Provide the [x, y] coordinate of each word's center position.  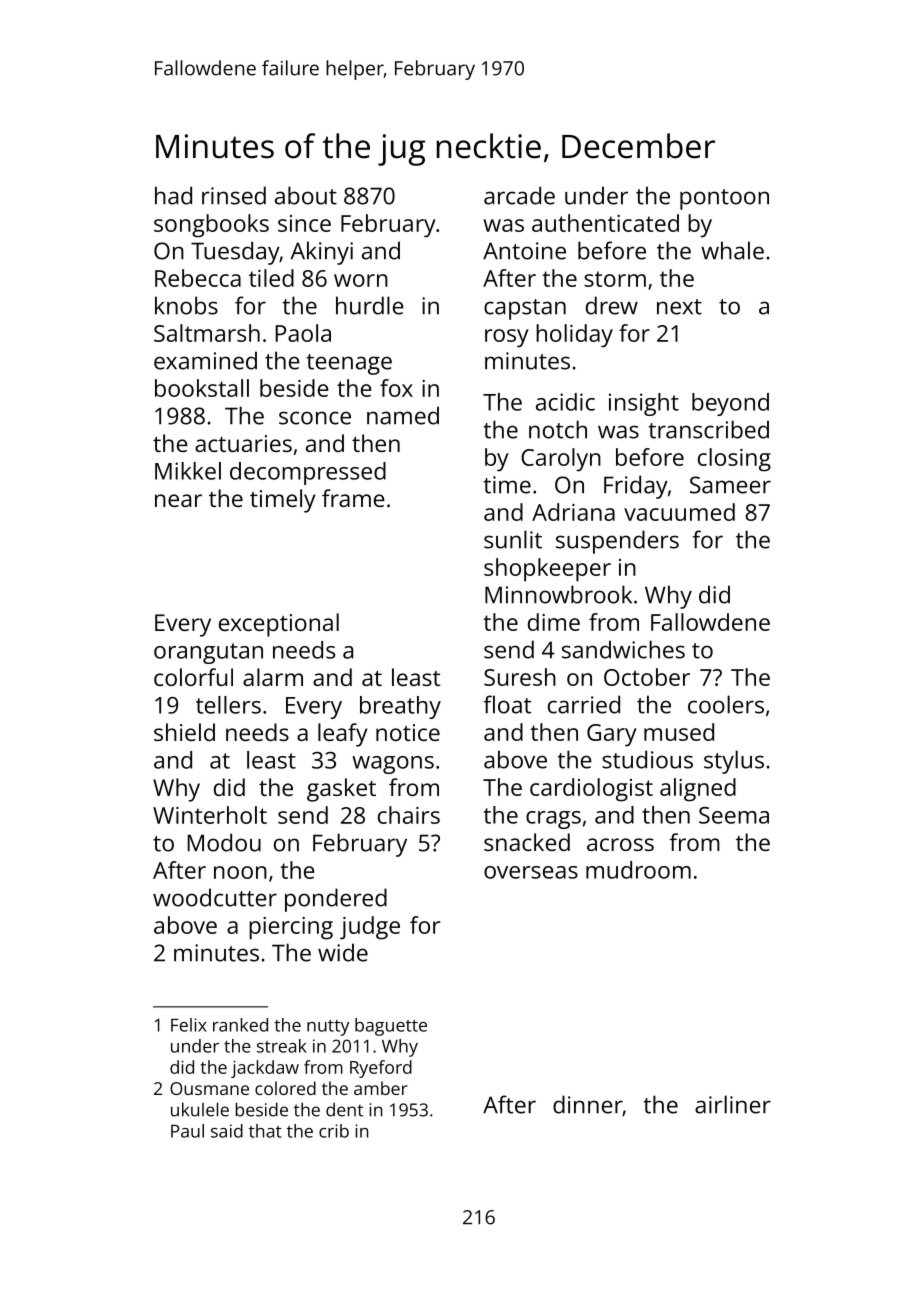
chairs [409, 815]
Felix [189, 1025]
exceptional [279, 625]
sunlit [513, 539]
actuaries [243, 443]
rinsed [234, 195]
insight [644, 404]
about [306, 195]
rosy [507, 338]
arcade [519, 195]
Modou [224, 842]
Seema [734, 815]
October [647, 677]
